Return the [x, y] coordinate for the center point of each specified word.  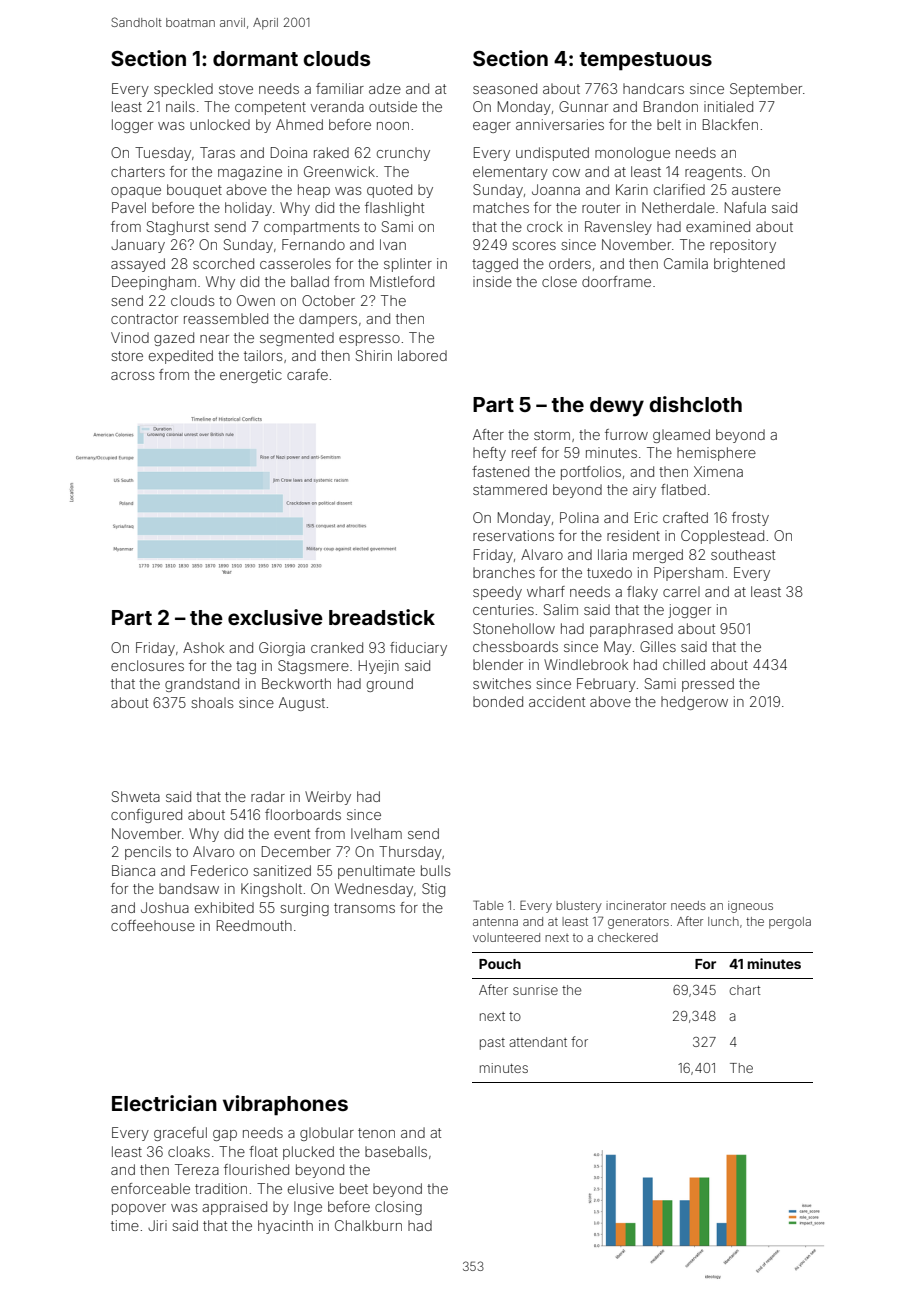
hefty [489, 454]
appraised [234, 1208]
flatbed [683, 489]
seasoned [505, 88]
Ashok [203, 647]
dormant [255, 58]
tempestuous [646, 61]
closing [398, 1208]
